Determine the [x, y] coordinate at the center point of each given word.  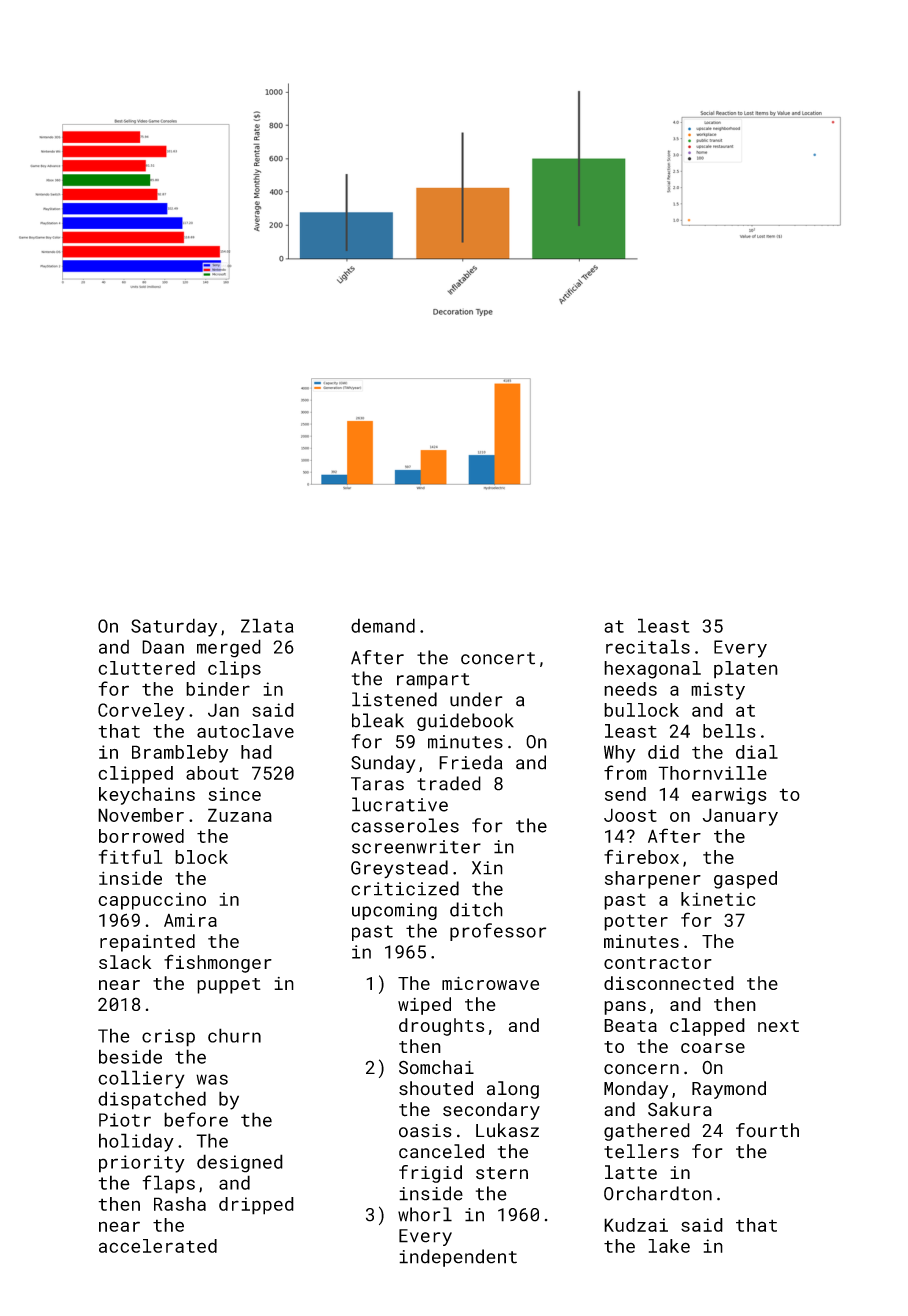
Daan [163, 647]
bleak [378, 720]
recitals [648, 646]
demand [383, 625]
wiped [424, 1006]
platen [746, 670]
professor [498, 932]
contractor [658, 963]
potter [636, 922]
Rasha [180, 1204]
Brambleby [180, 754]
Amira [190, 920]
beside [130, 1056]
